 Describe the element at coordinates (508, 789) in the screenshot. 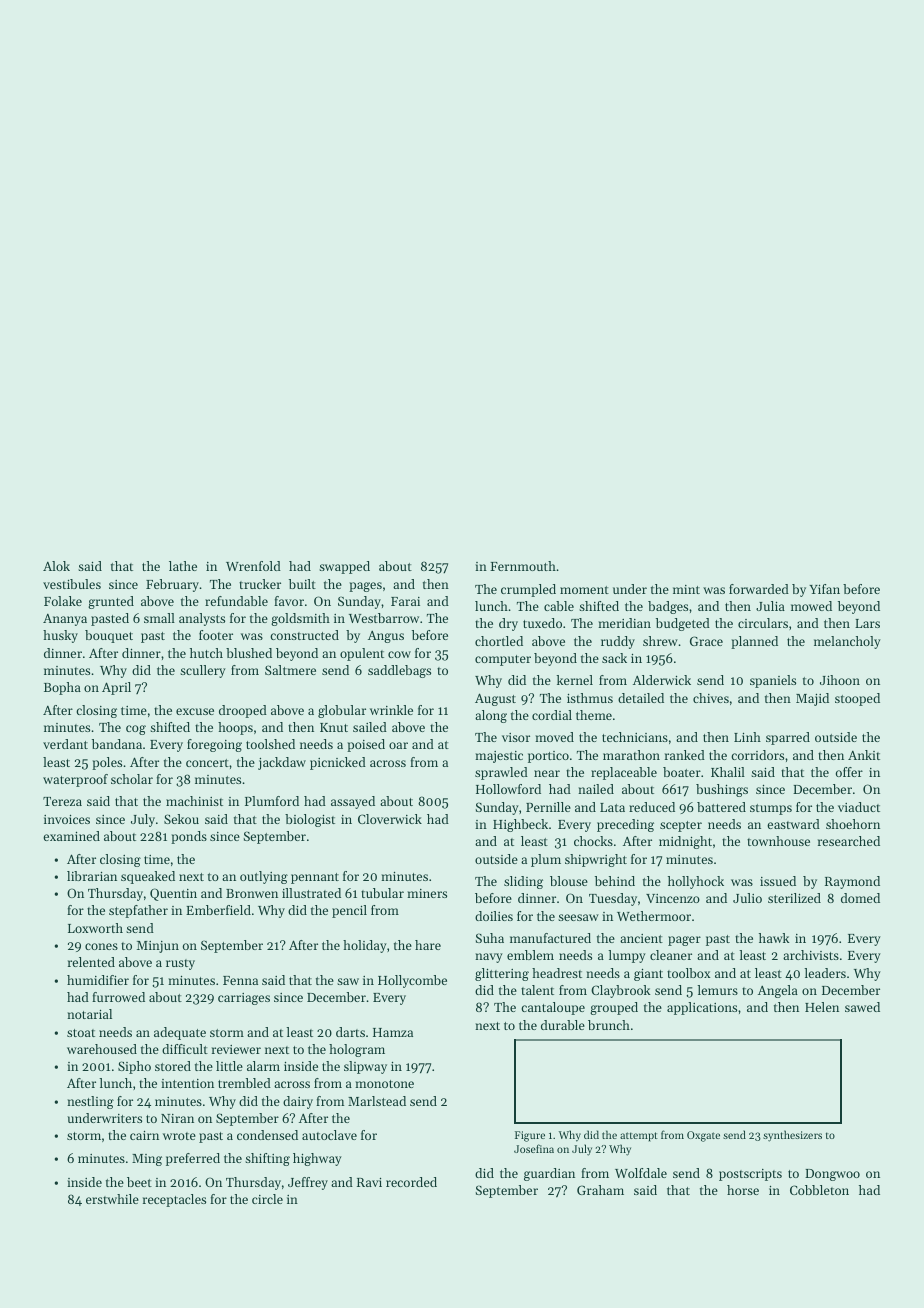

I see `Hollowford` at that location.
